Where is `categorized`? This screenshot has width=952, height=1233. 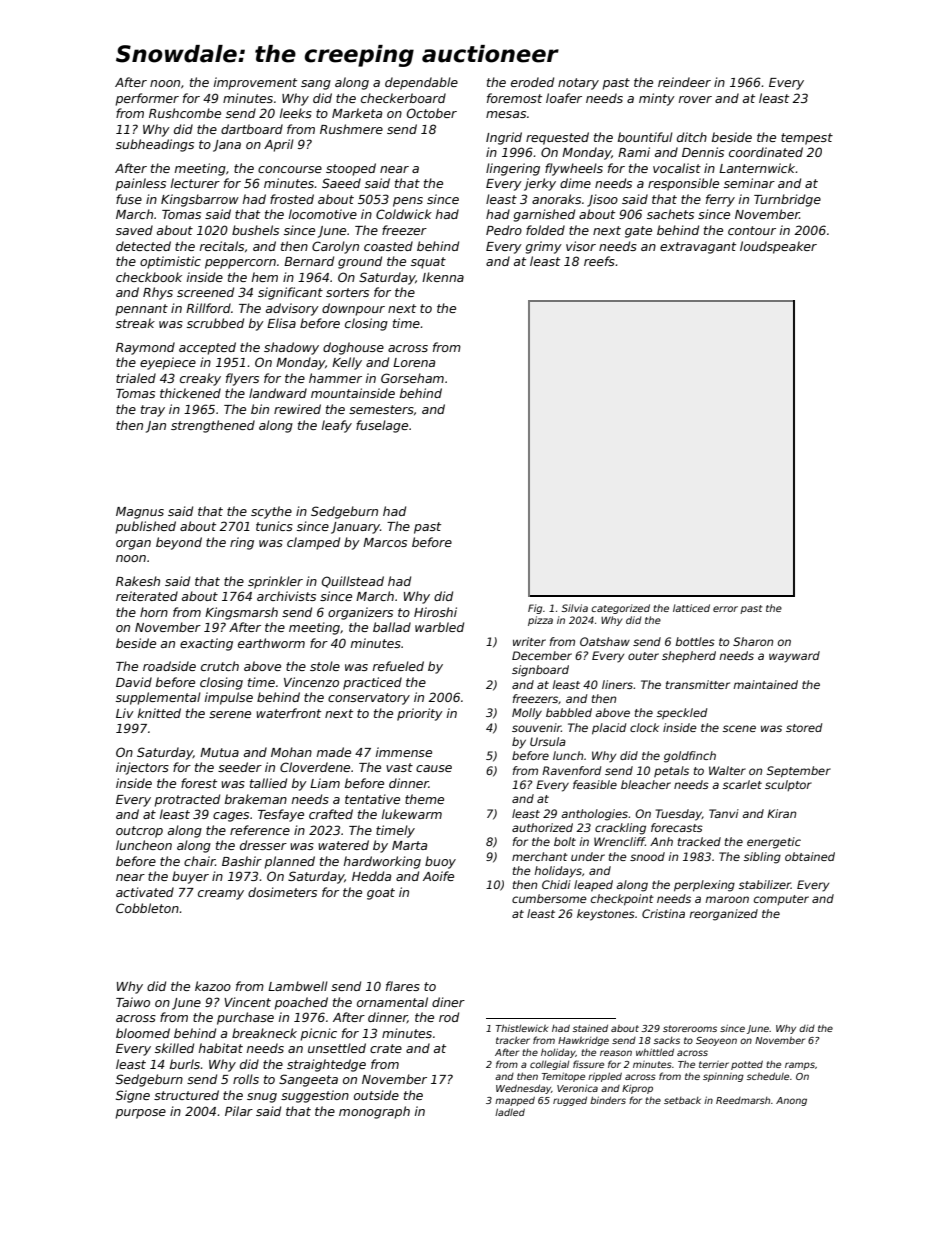
categorized is located at coordinates (620, 609).
